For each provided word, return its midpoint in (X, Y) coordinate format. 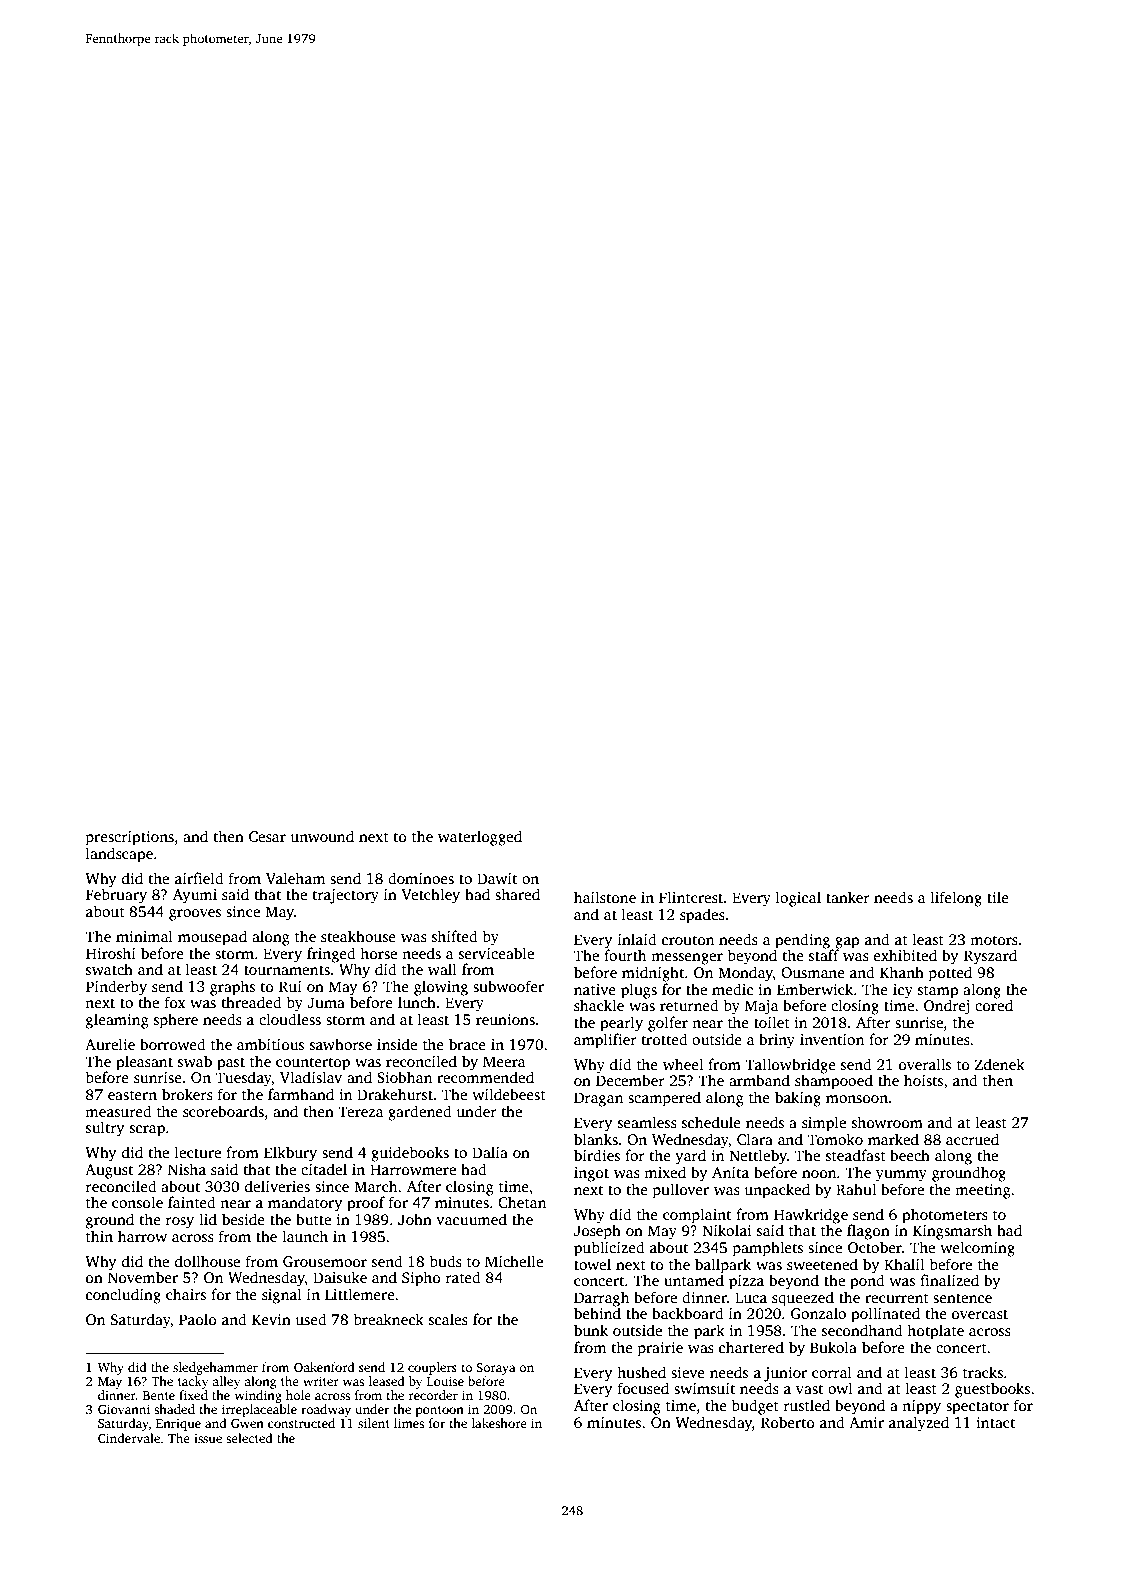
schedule (711, 1122)
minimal (144, 936)
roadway (326, 1410)
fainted (192, 1202)
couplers (432, 1368)
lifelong (956, 899)
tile (998, 897)
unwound (322, 836)
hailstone (605, 897)
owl (840, 1388)
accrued (972, 1139)
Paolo (198, 1319)
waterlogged (480, 838)
